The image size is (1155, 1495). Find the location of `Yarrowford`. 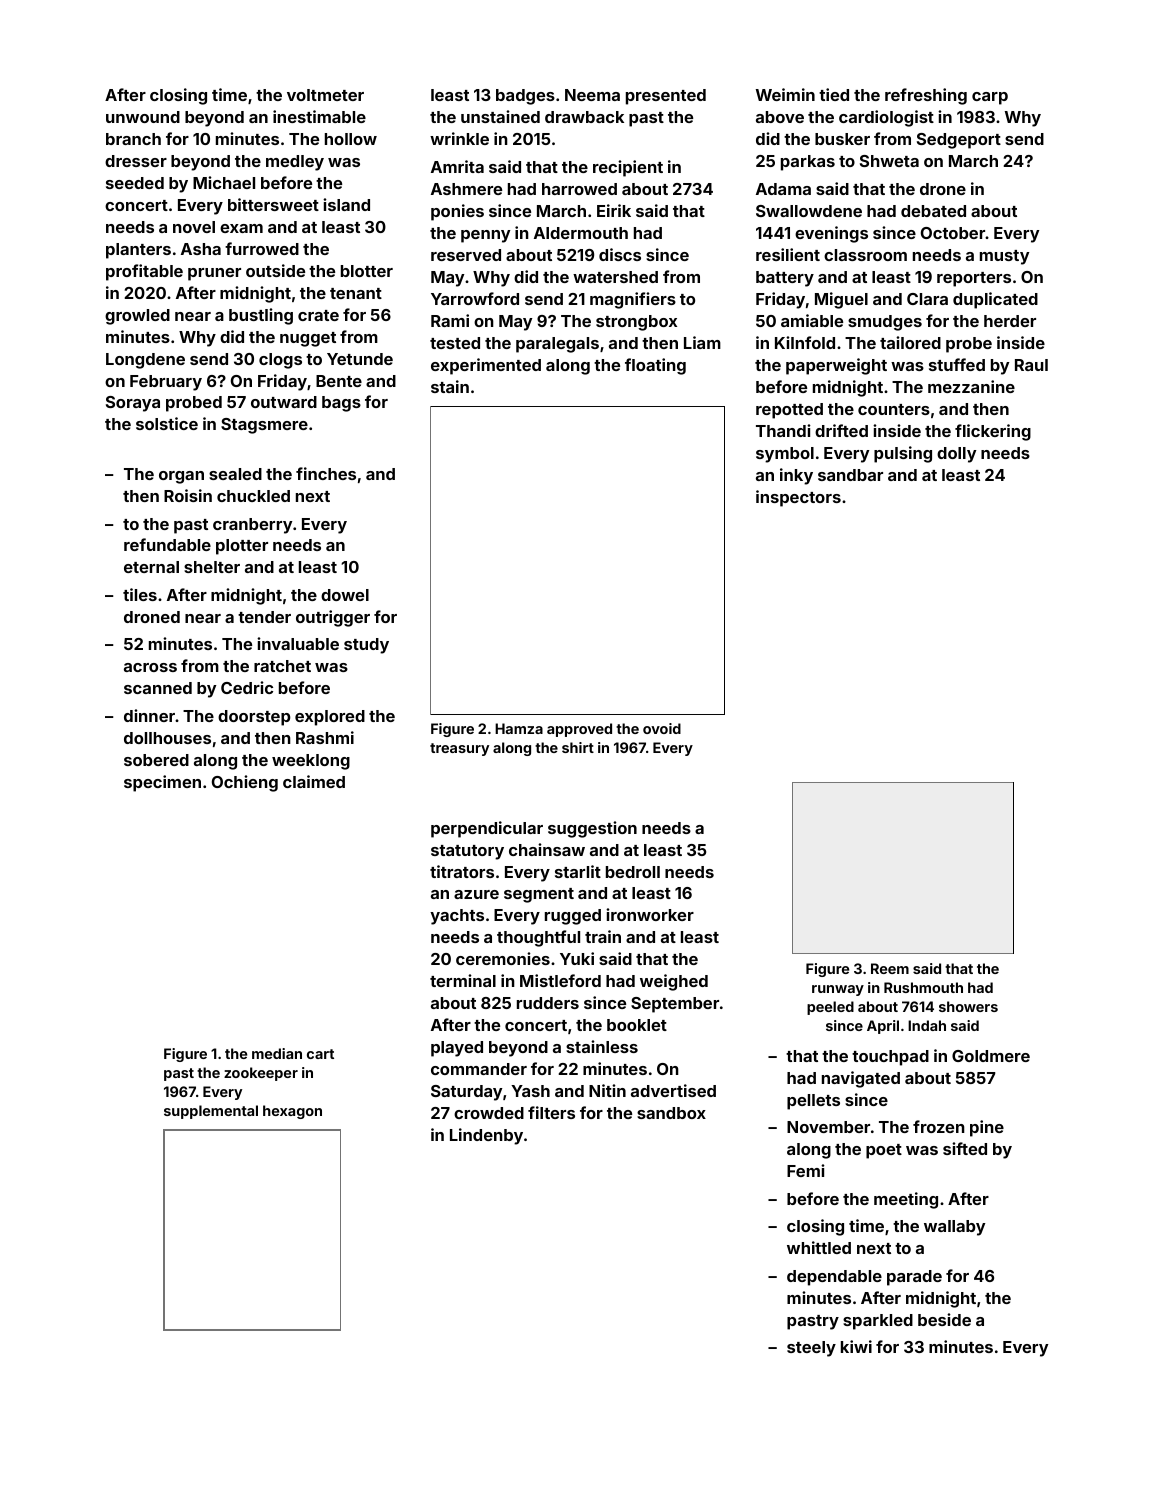

Yarrowford is located at coordinates (475, 298).
